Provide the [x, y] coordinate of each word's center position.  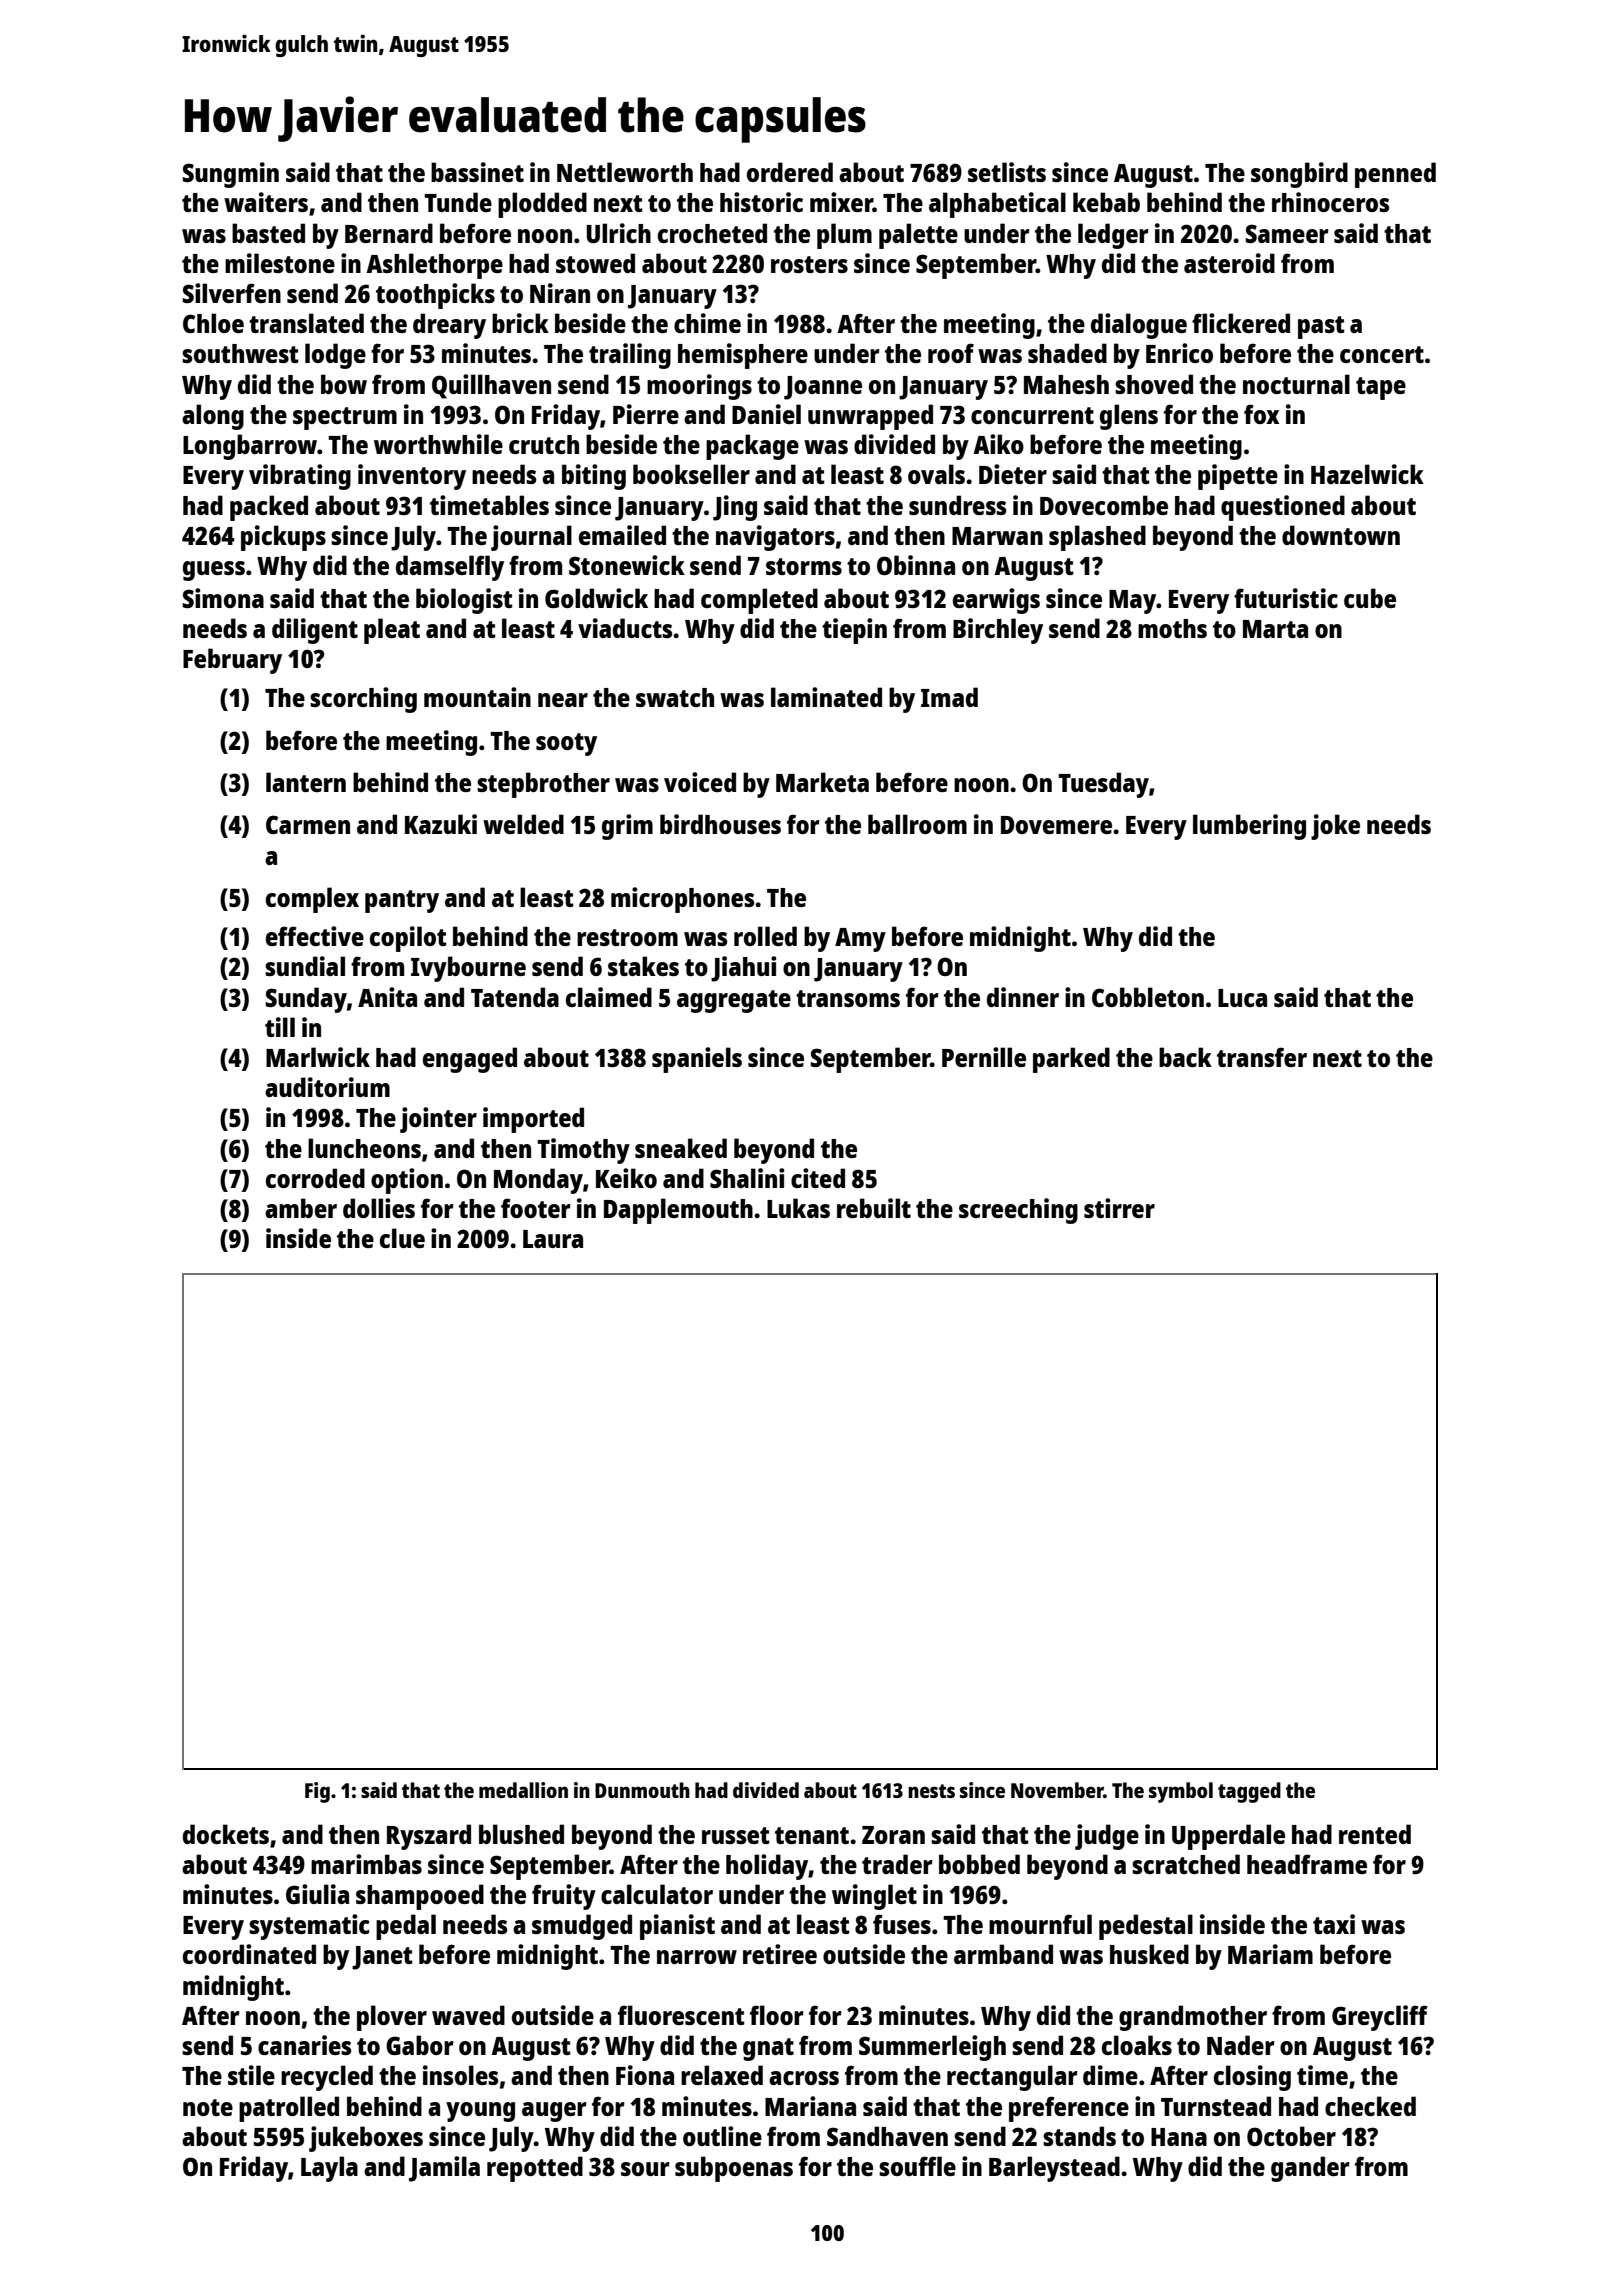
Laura [553, 1239]
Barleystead [1054, 2169]
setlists [1007, 172]
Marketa [822, 782]
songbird [1299, 175]
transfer [1262, 1057]
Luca [1242, 998]
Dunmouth [642, 1790]
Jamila [444, 2169]
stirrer [1119, 1208]
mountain [477, 697]
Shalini [747, 1178]
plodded [542, 205]
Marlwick [318, 1057]
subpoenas [734, 2169]
